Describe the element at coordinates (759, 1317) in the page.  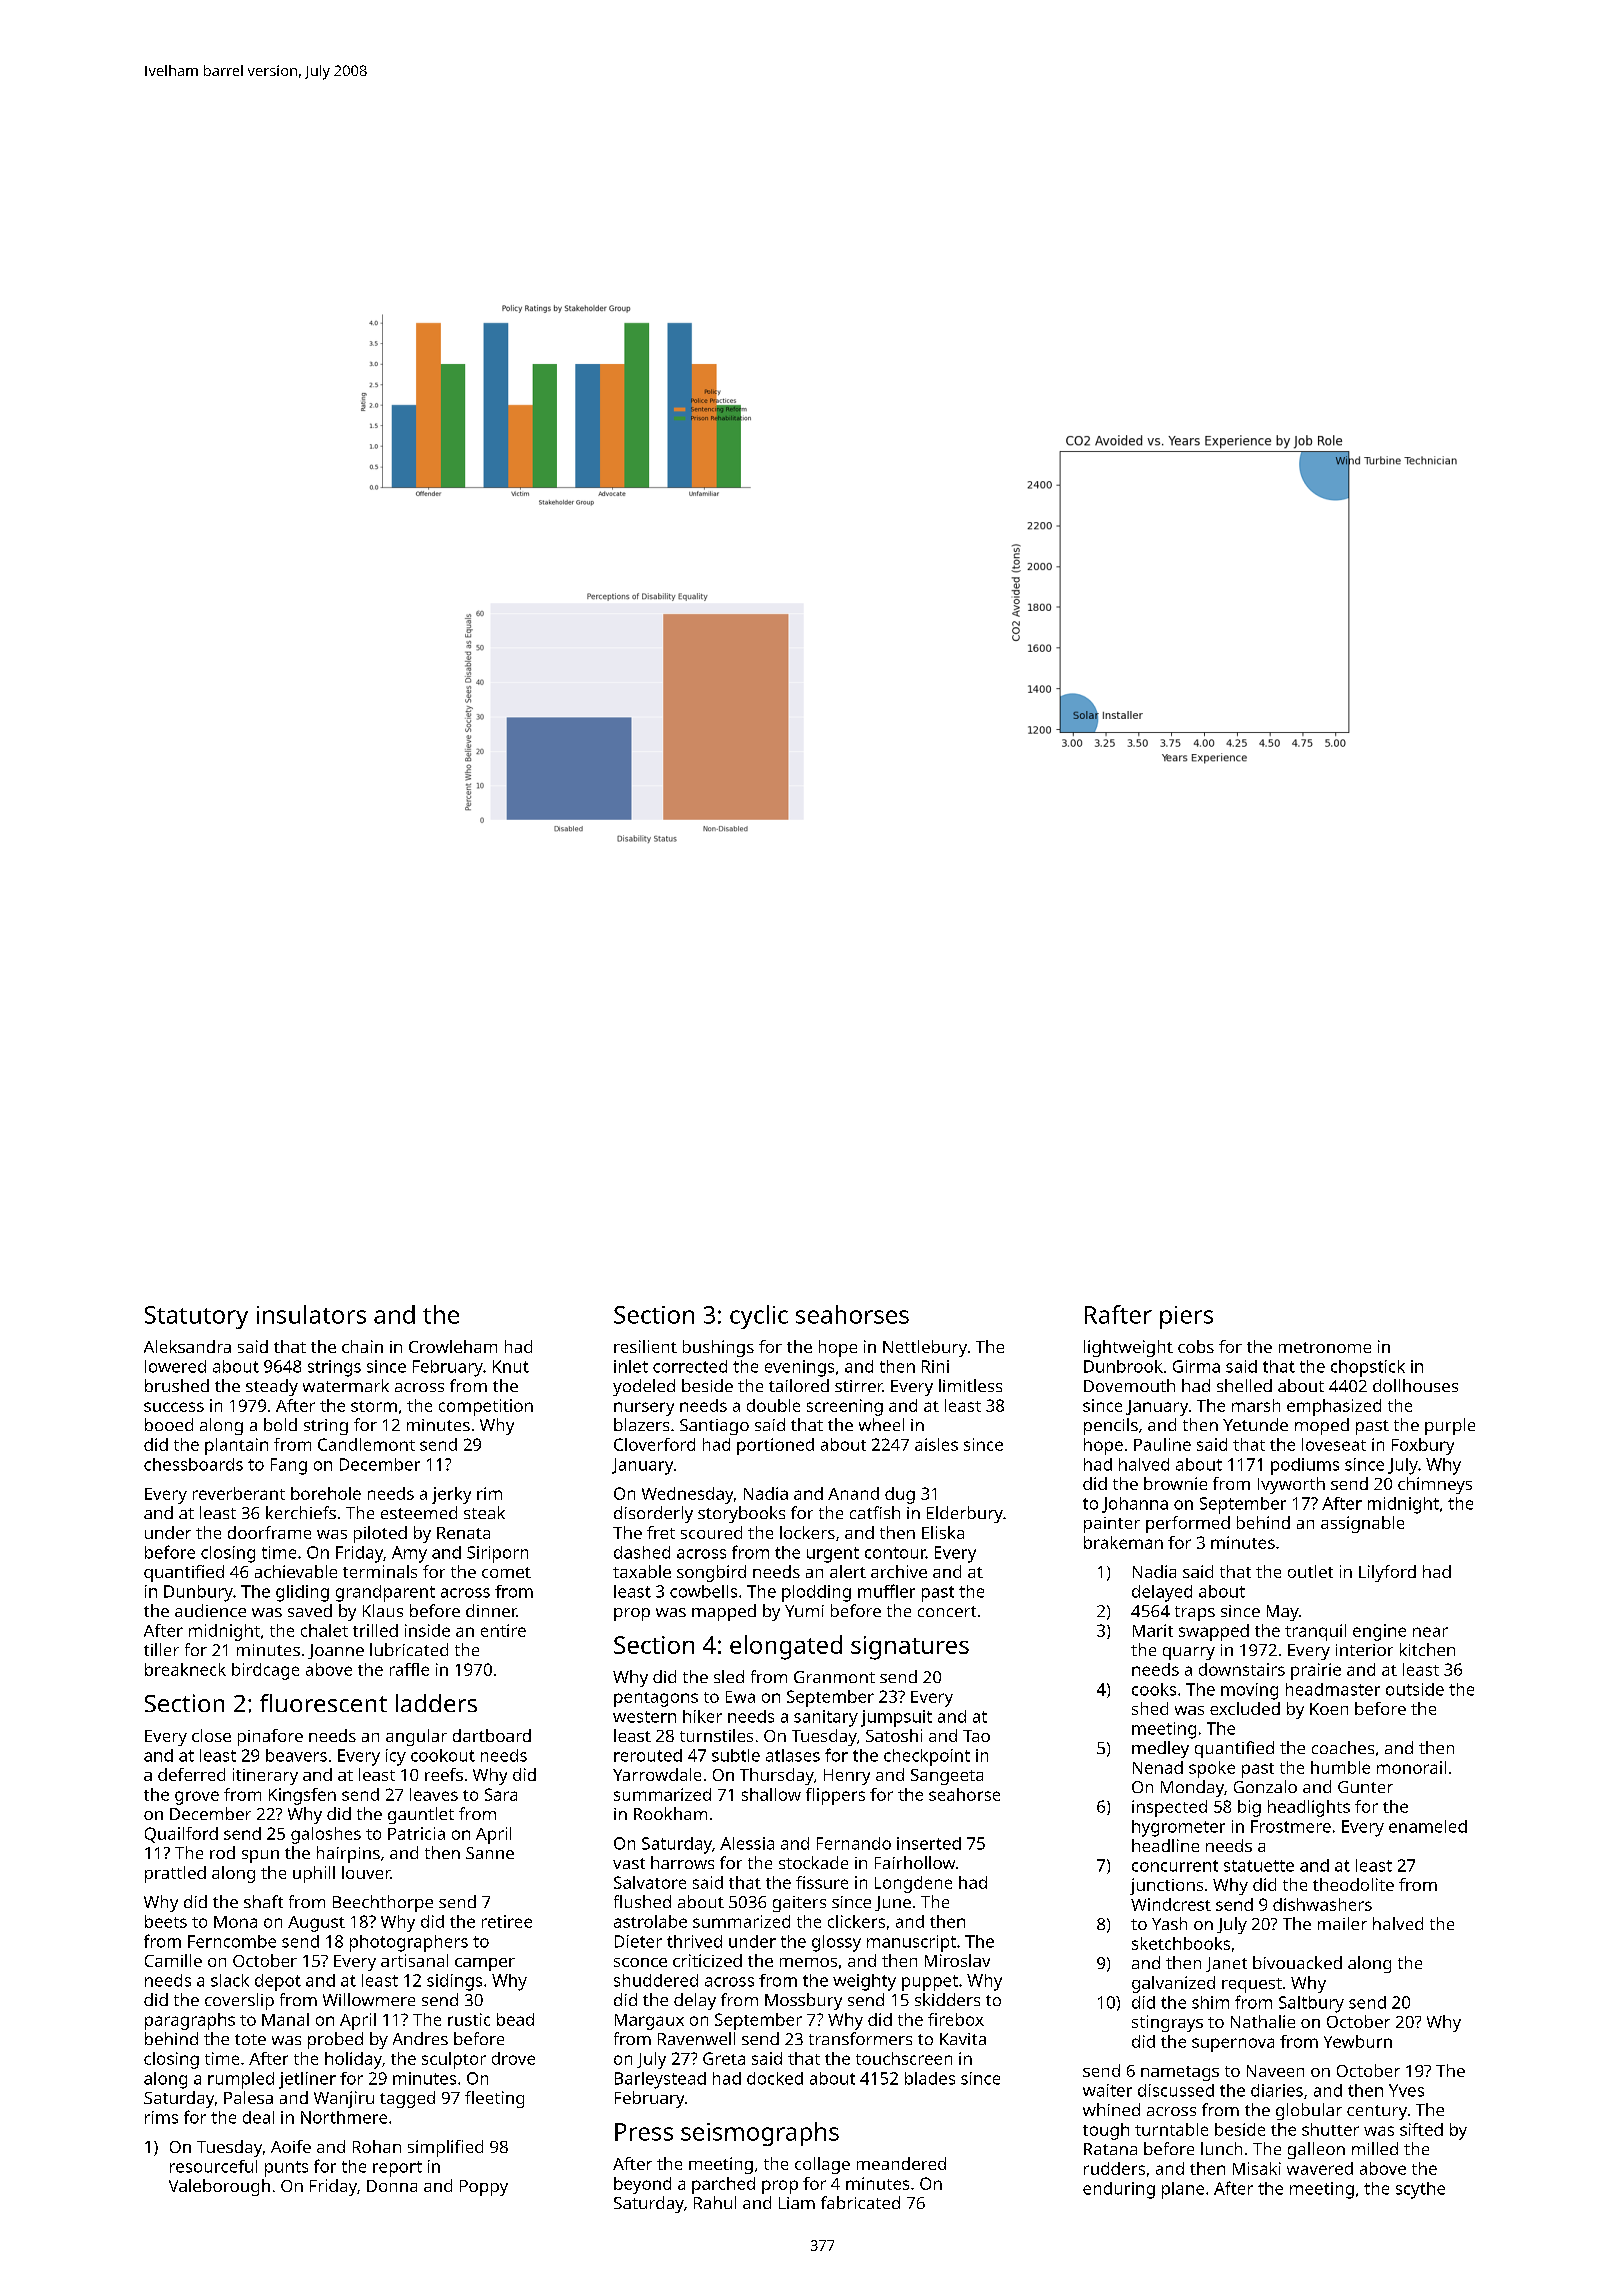
I see `cyclic` at that location.
